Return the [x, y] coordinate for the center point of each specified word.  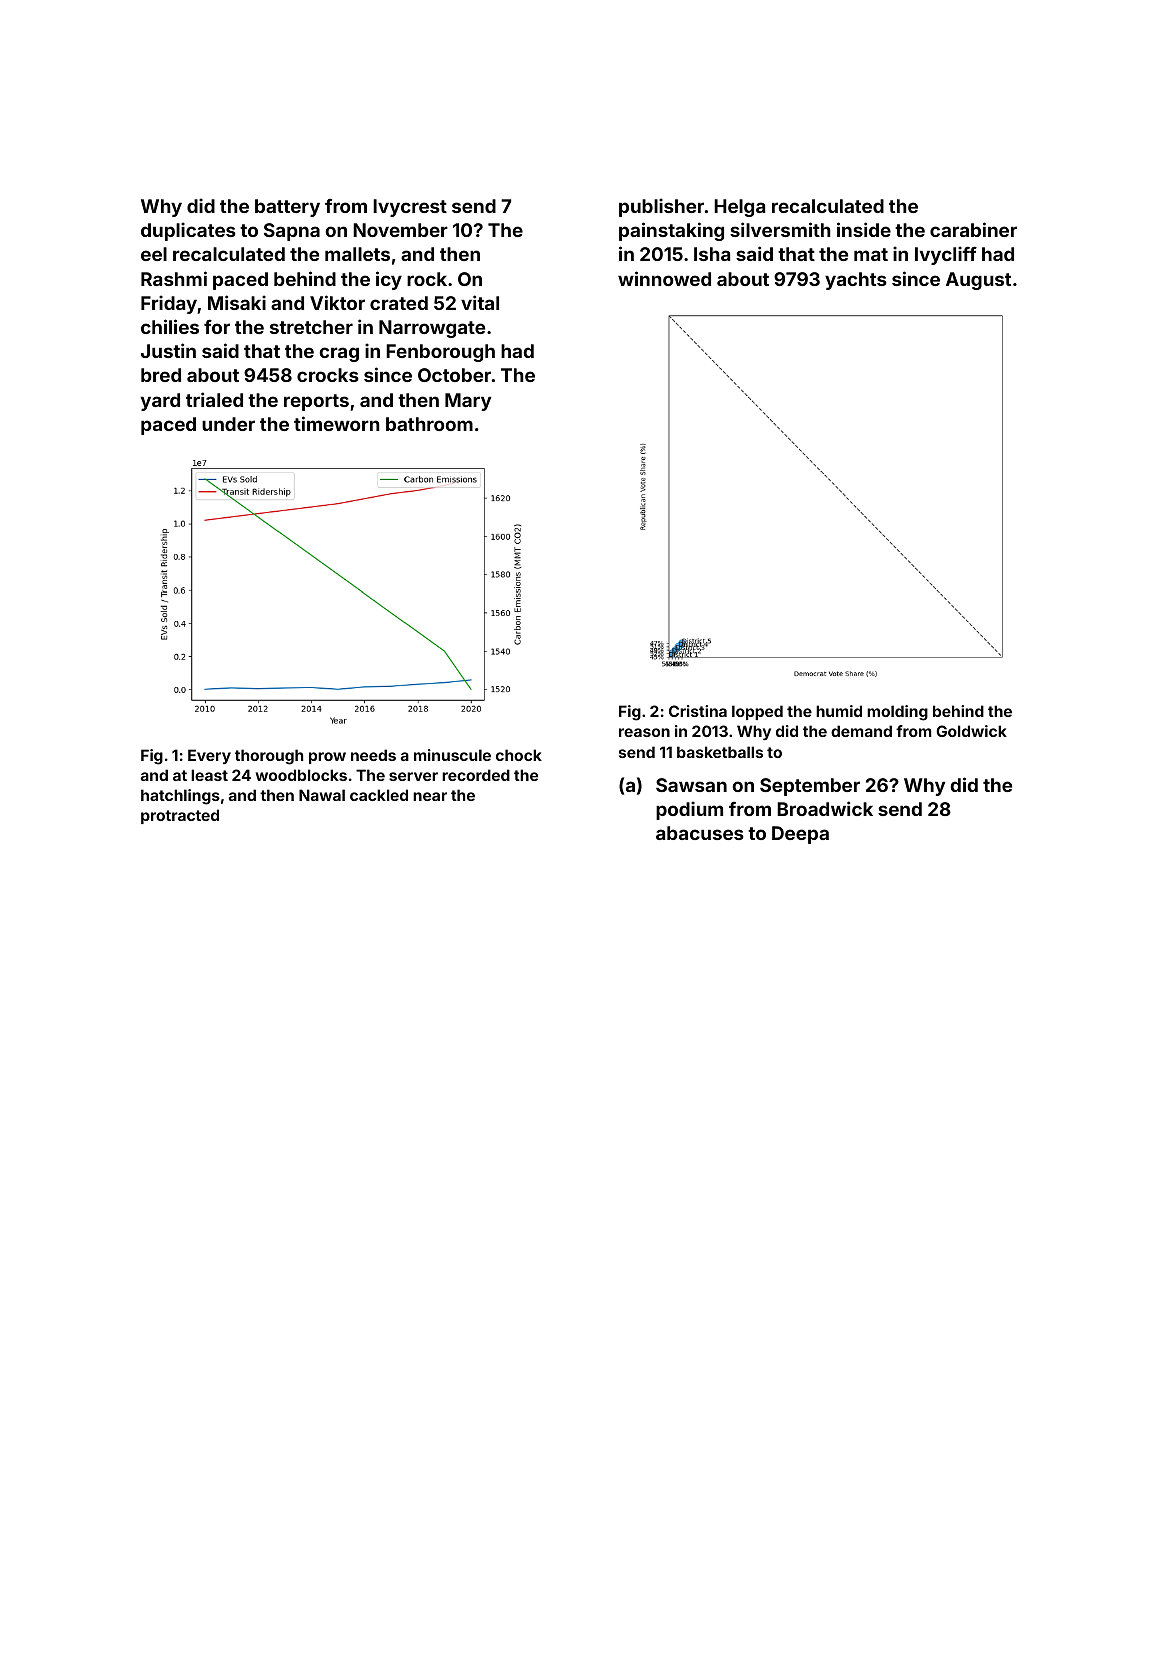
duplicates [188, 231]
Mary [468, 402]
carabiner [973, 229]
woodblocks [301, 775]
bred [161, 375]
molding [897, 713]
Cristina [698, 711]
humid [839, 711]
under [228, 424]
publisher [661, 207]
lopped [757, 712]
